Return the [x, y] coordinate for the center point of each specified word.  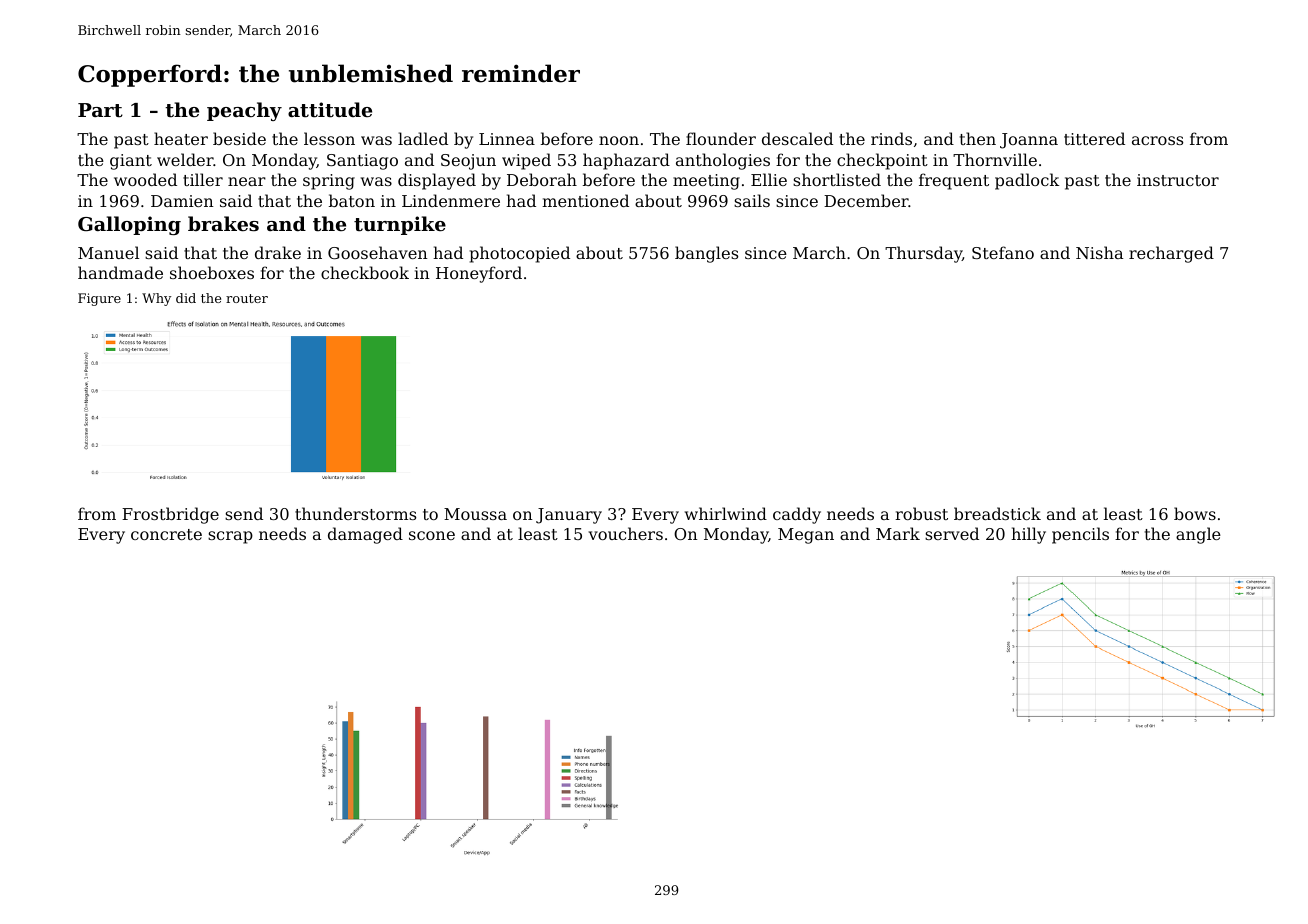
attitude [330, 110]
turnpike [400, 225]
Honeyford [479, 274]
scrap [230, 537]
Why [156, 299]
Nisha [1099, 252]
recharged [1171, 254]
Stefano [1003, 252]
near [247, 181]
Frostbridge [170, 515]
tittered [1094, 138]
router [247, 298]
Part [100, 110]
